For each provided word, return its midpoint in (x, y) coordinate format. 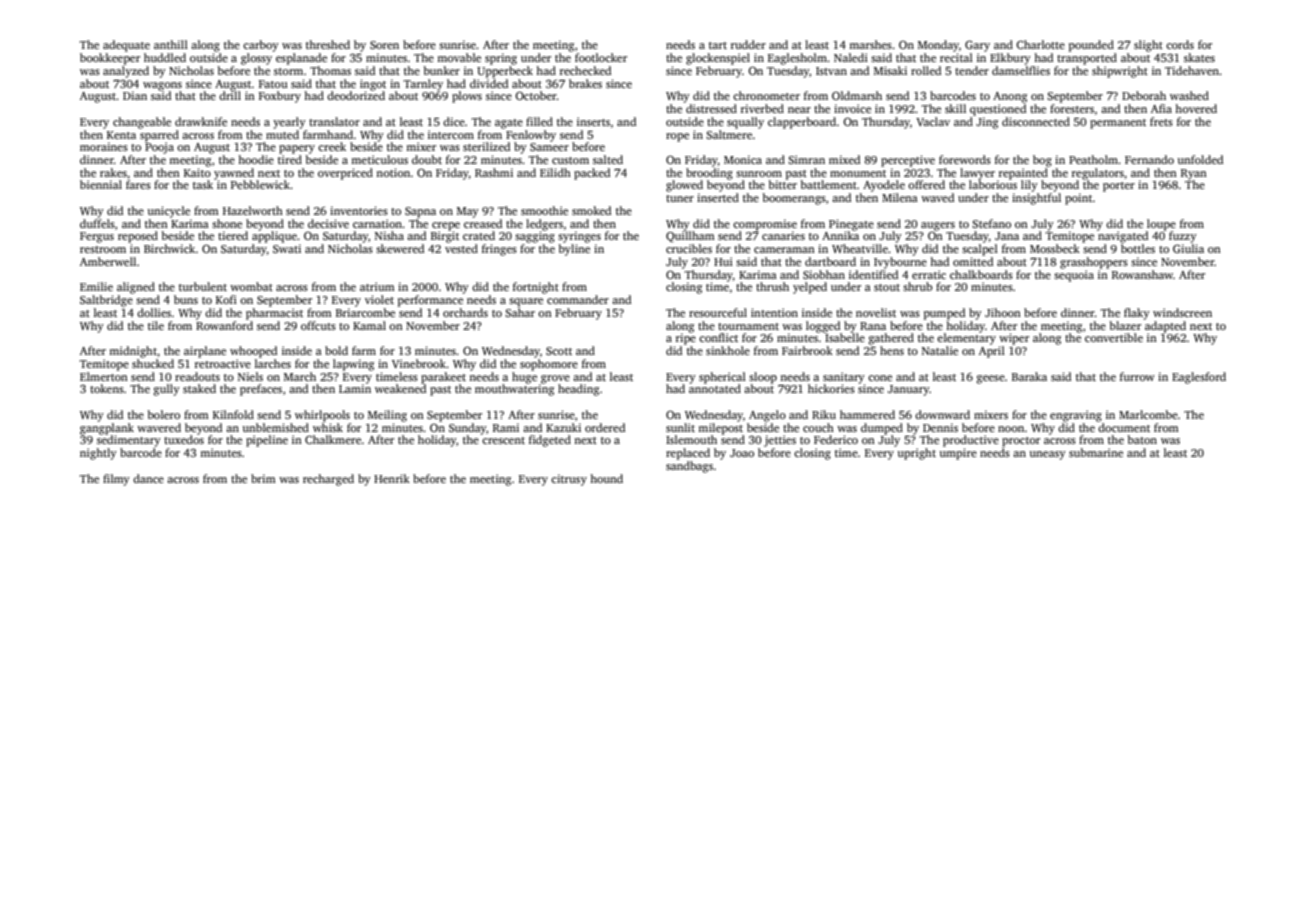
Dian (135, 95)
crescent (503, 440)
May (468, 212)
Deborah (1144, 95)
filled (539, 121)
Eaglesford (1199, 378)
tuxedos (184, 439)
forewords (965, 159)
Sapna (420, 212)
